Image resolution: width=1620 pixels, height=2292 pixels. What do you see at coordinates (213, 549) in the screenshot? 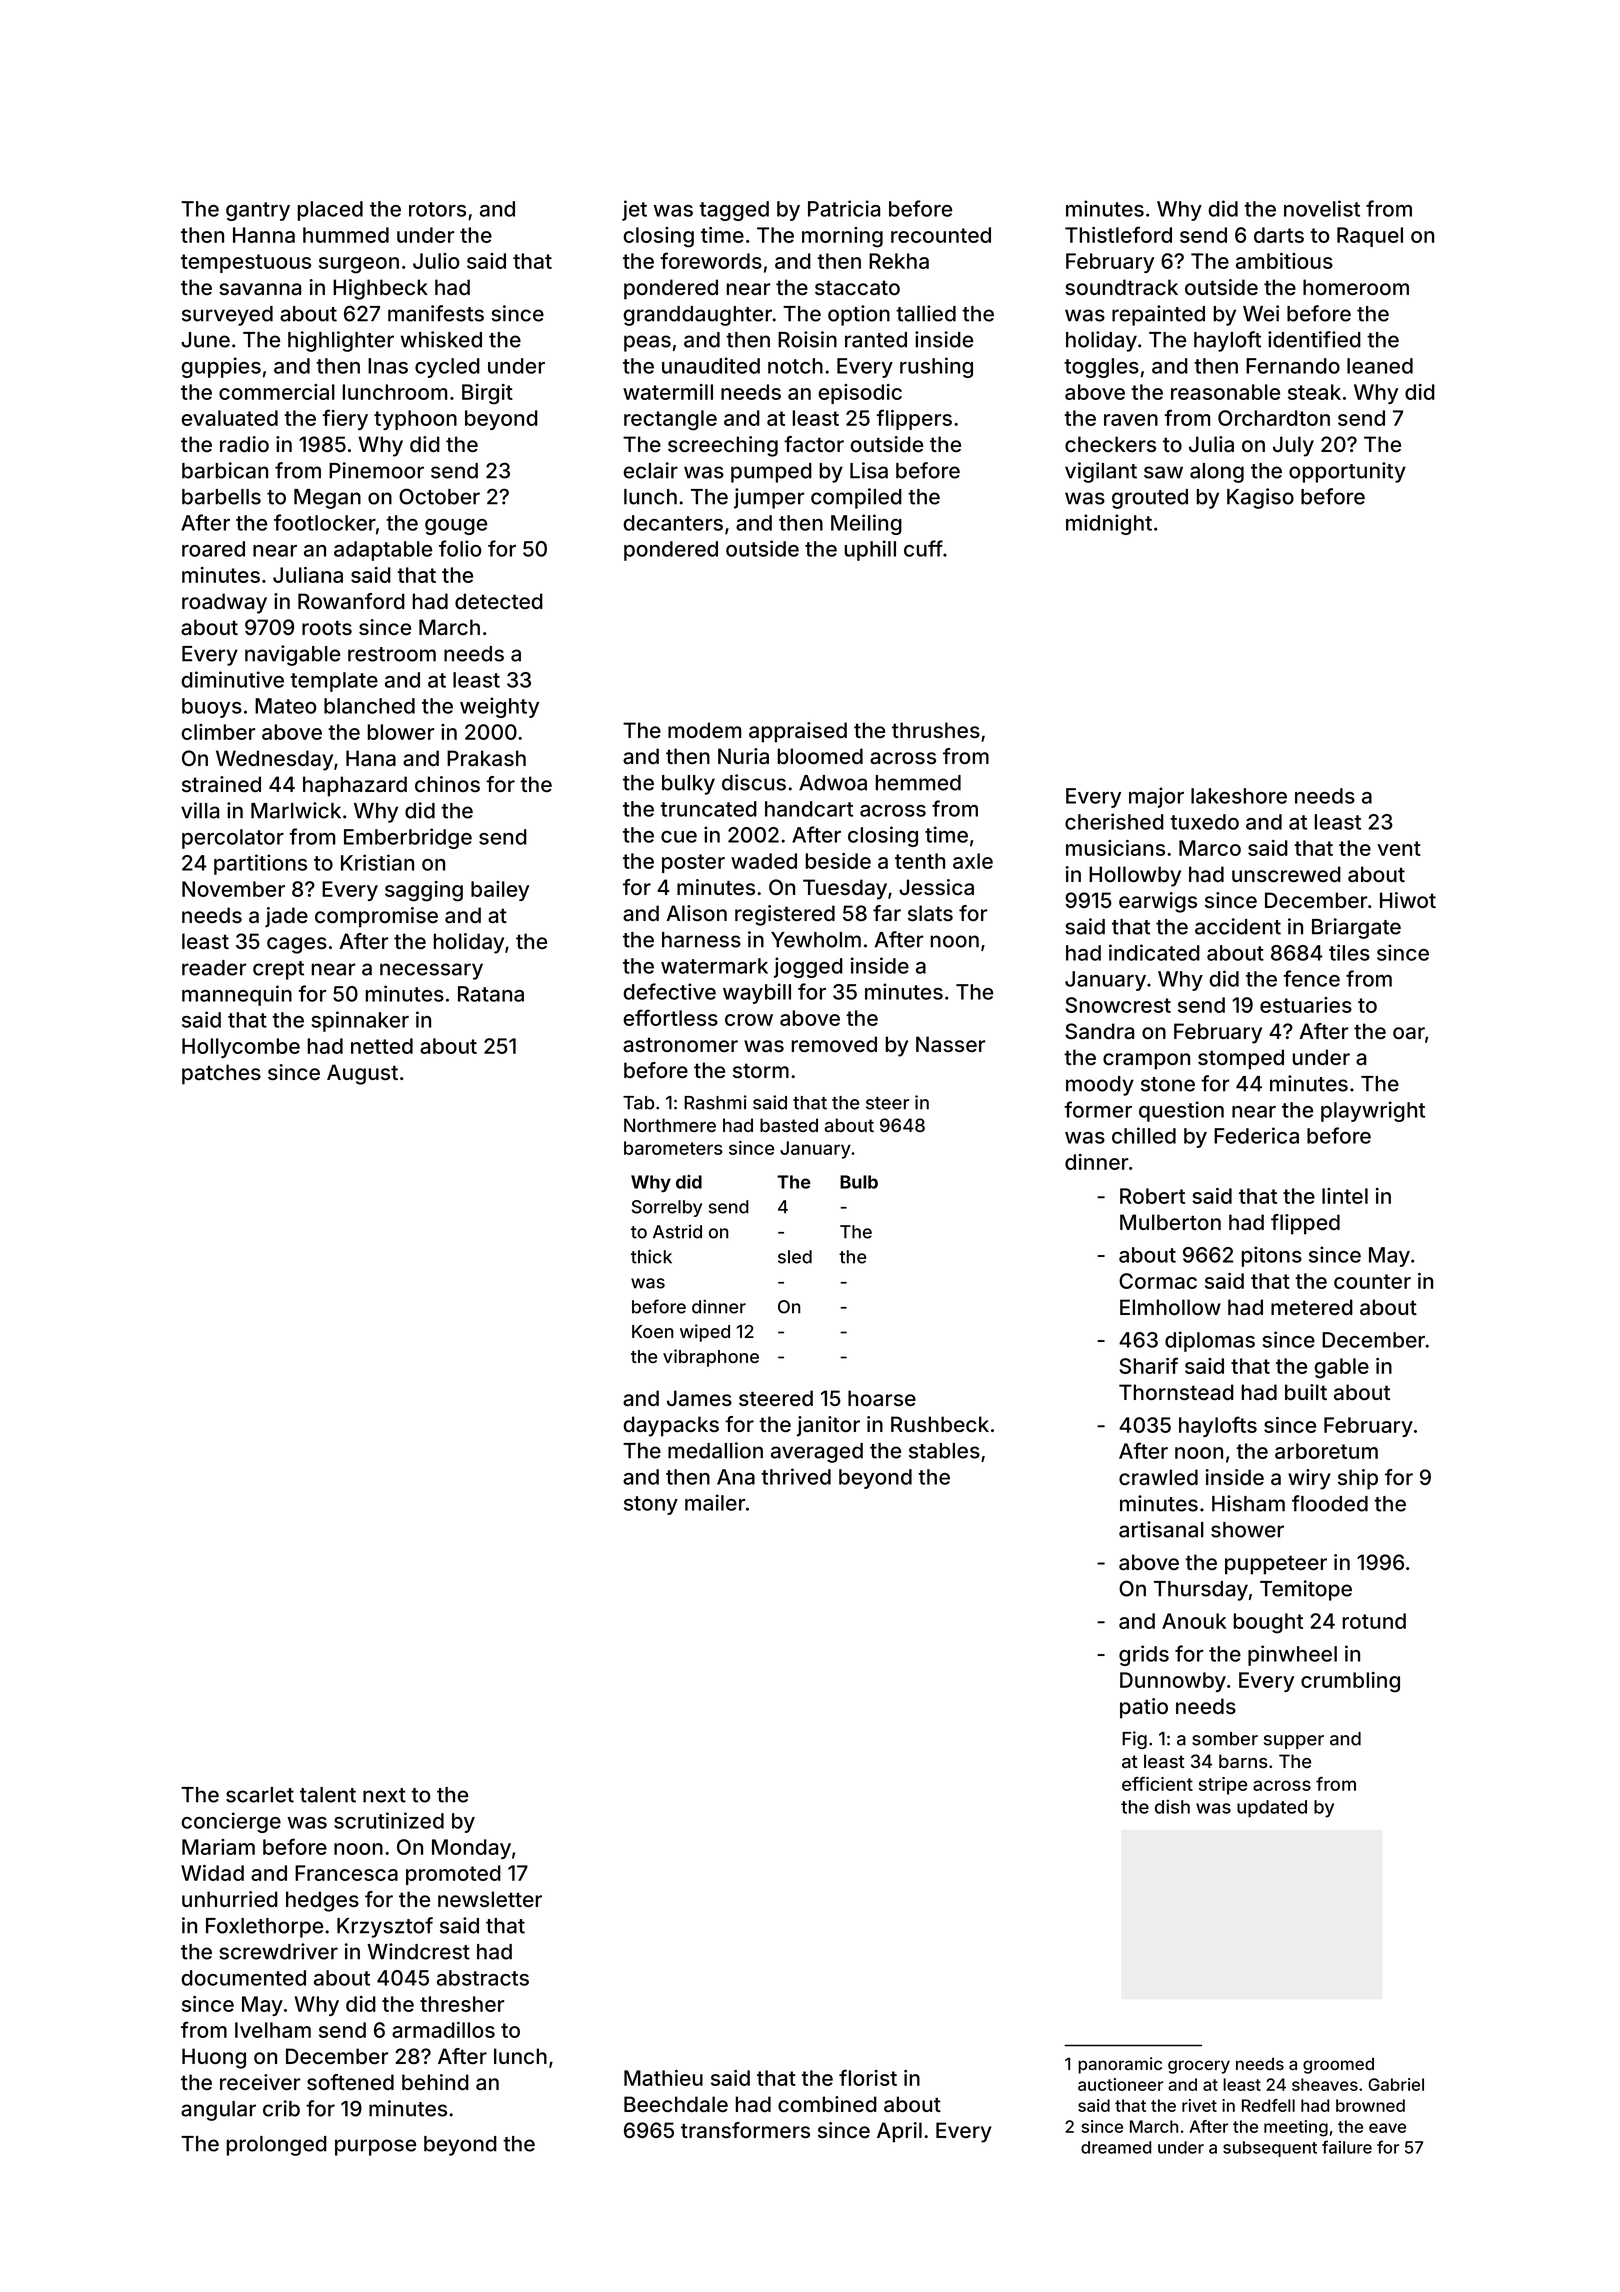
I see `roared` at bounding box center [213, 549].
